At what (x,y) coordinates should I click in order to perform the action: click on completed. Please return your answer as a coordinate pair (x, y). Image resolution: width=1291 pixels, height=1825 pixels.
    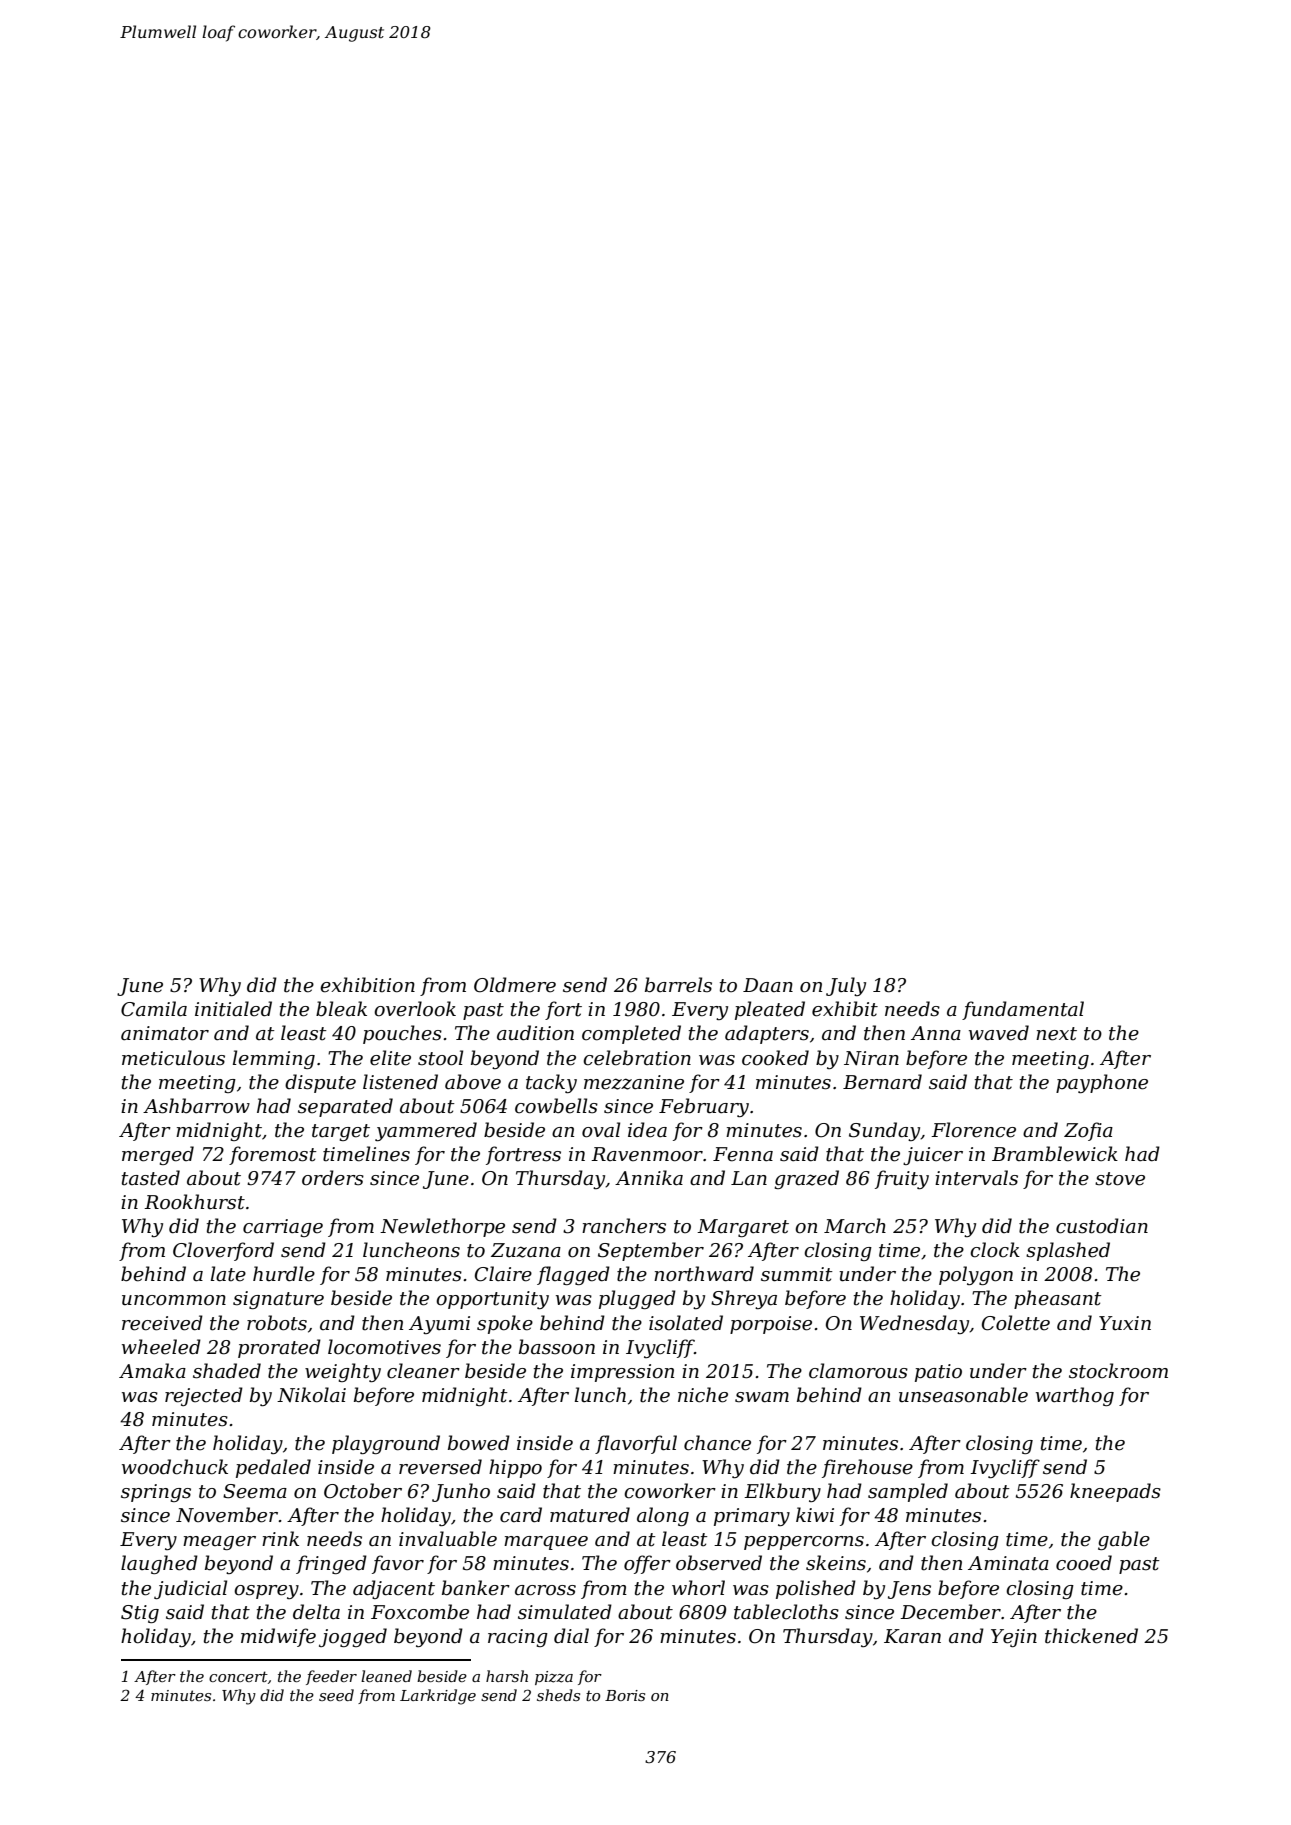
    Looking at the image, I should click on (631, 1034).
